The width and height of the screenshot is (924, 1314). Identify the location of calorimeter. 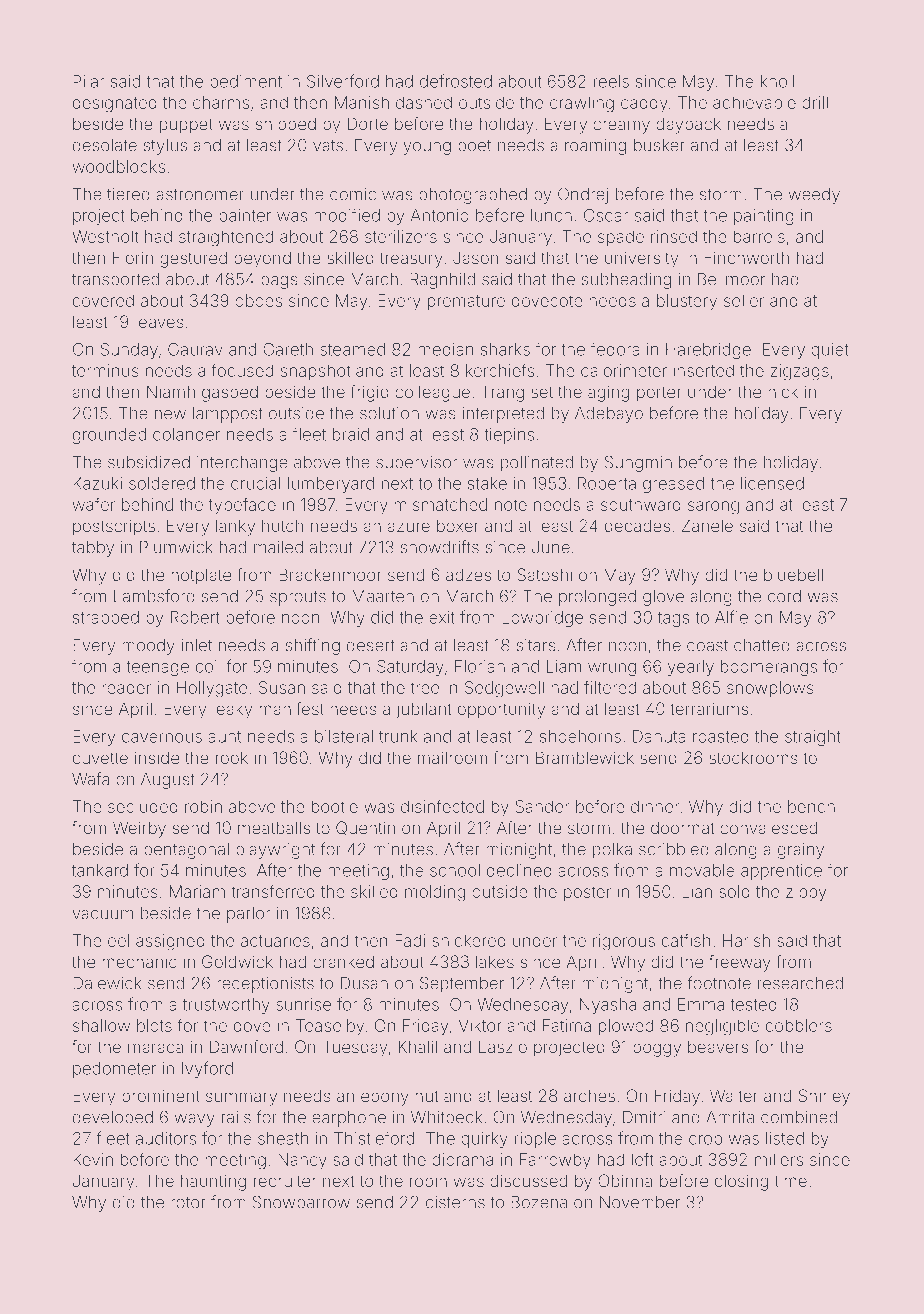
(624, 370).
